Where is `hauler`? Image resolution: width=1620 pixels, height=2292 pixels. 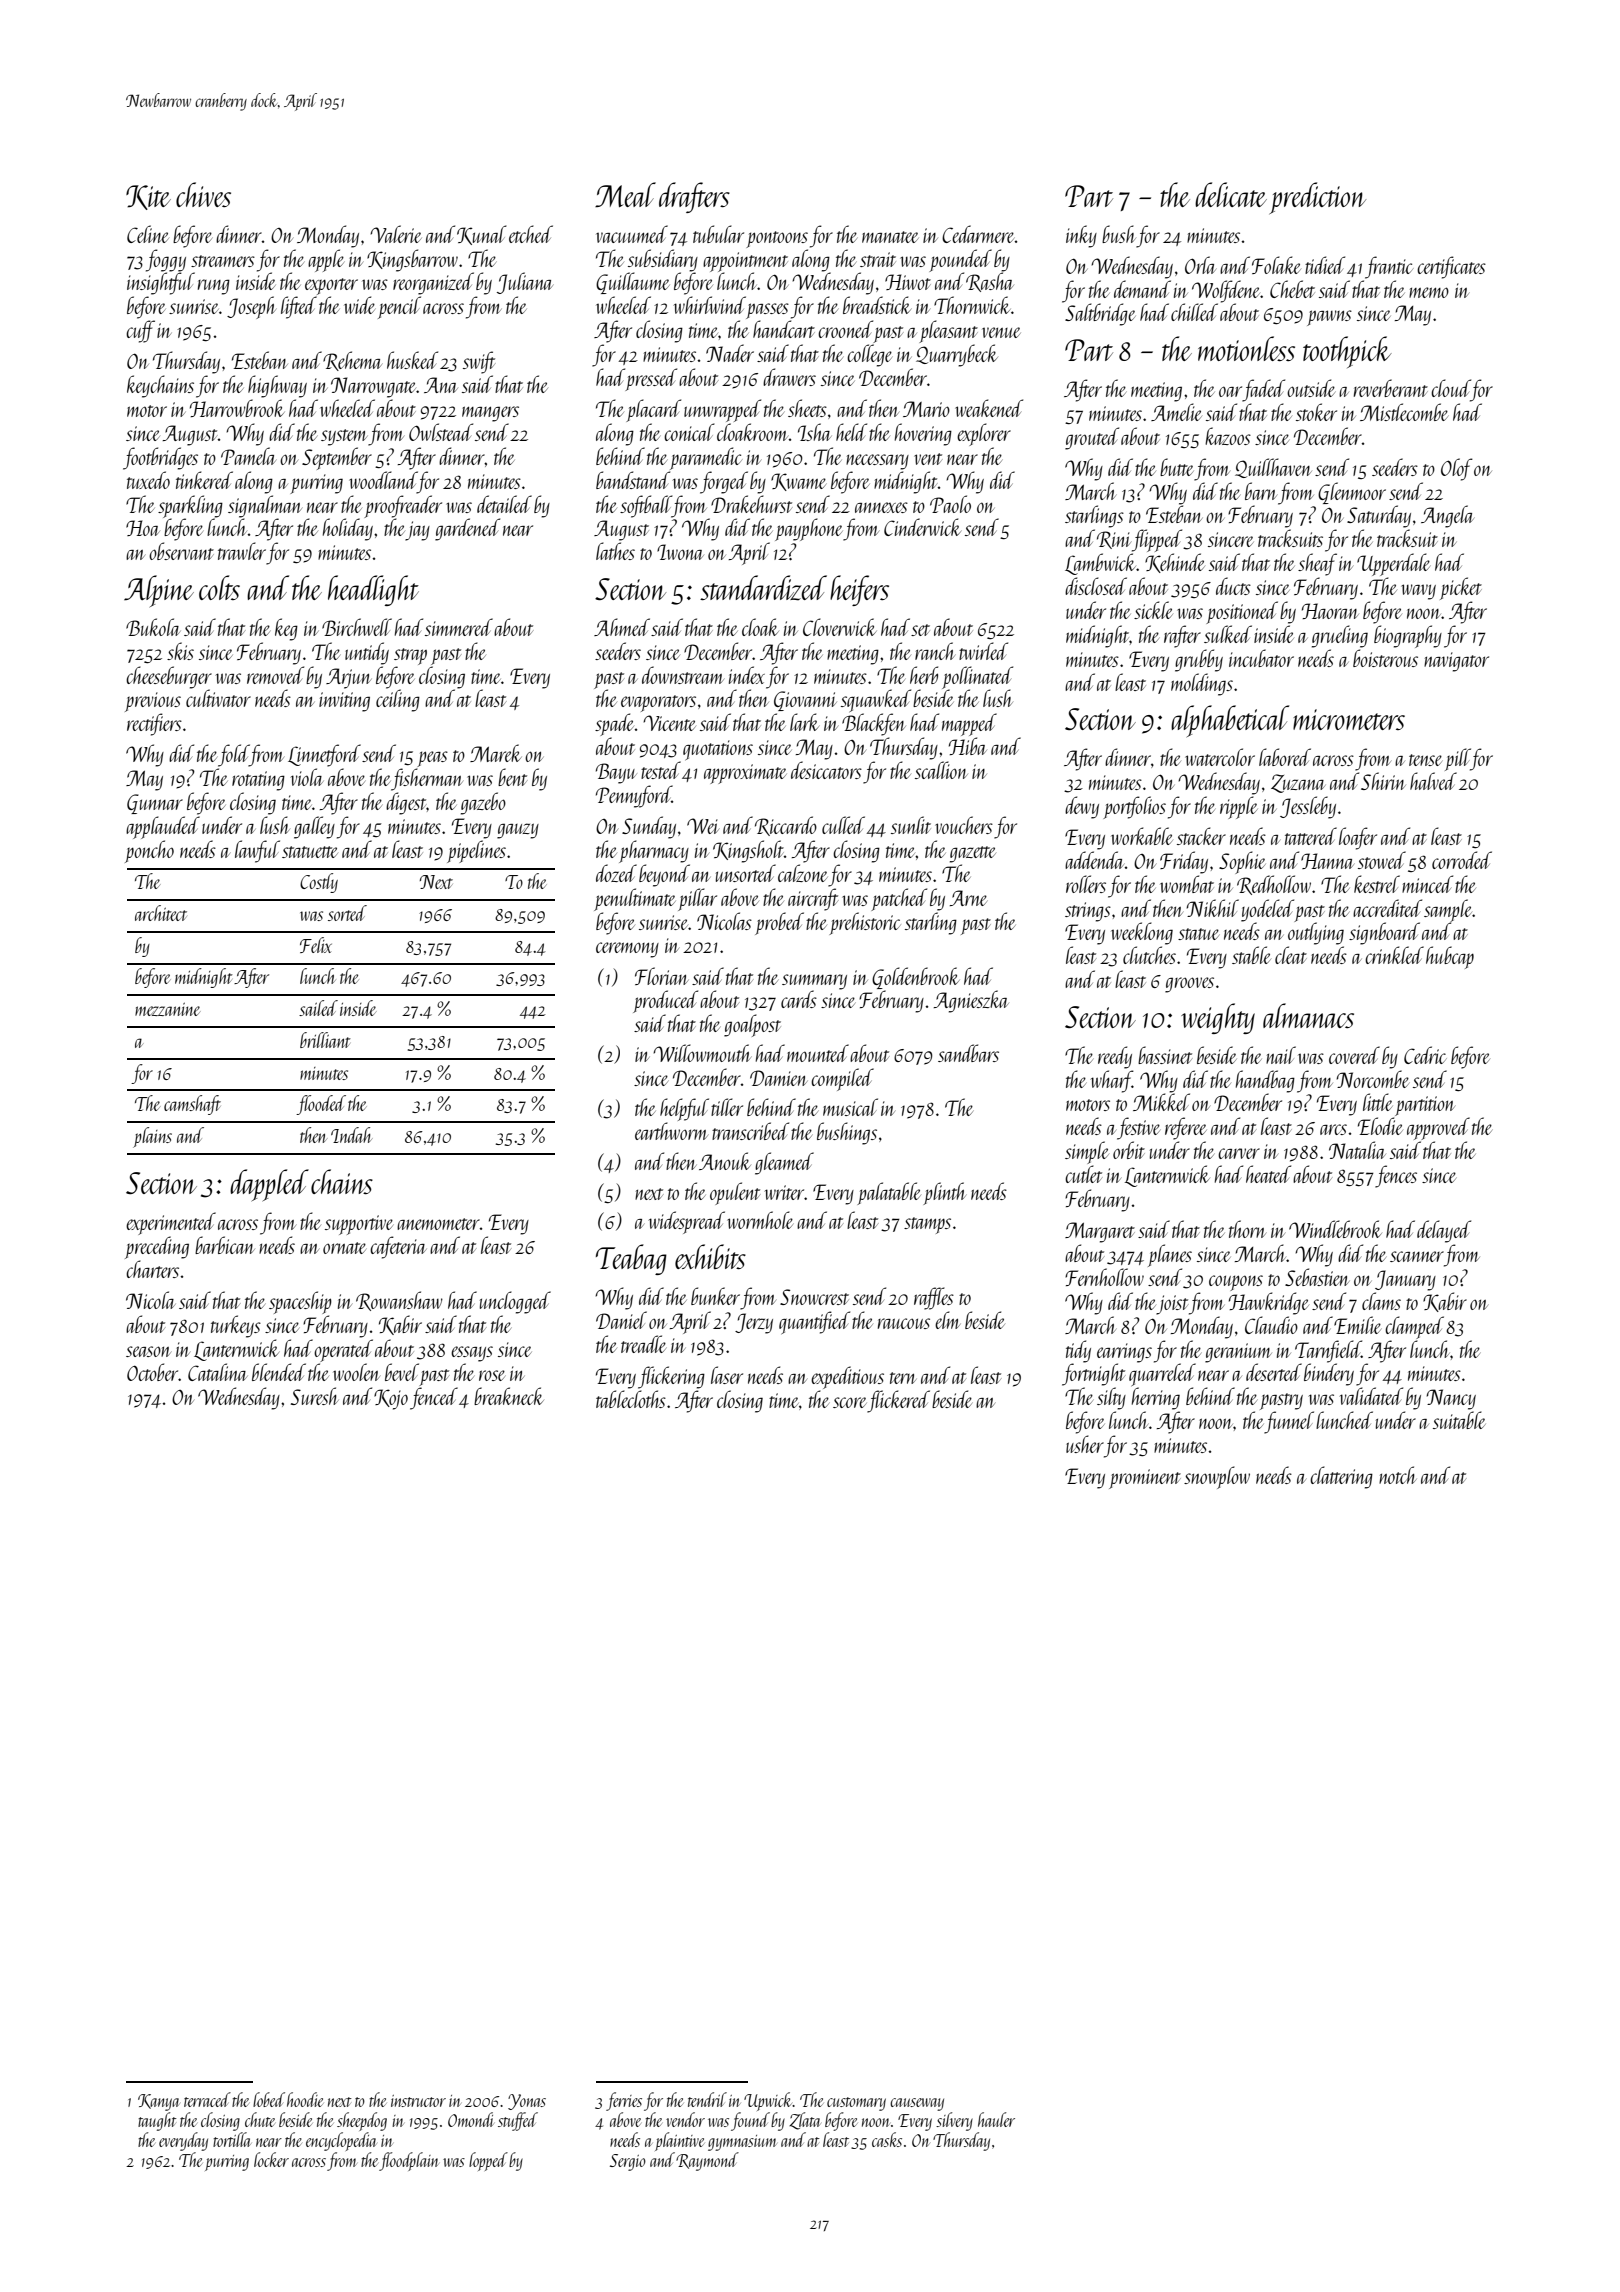
hauler is located at coordinates (996, 2119).
